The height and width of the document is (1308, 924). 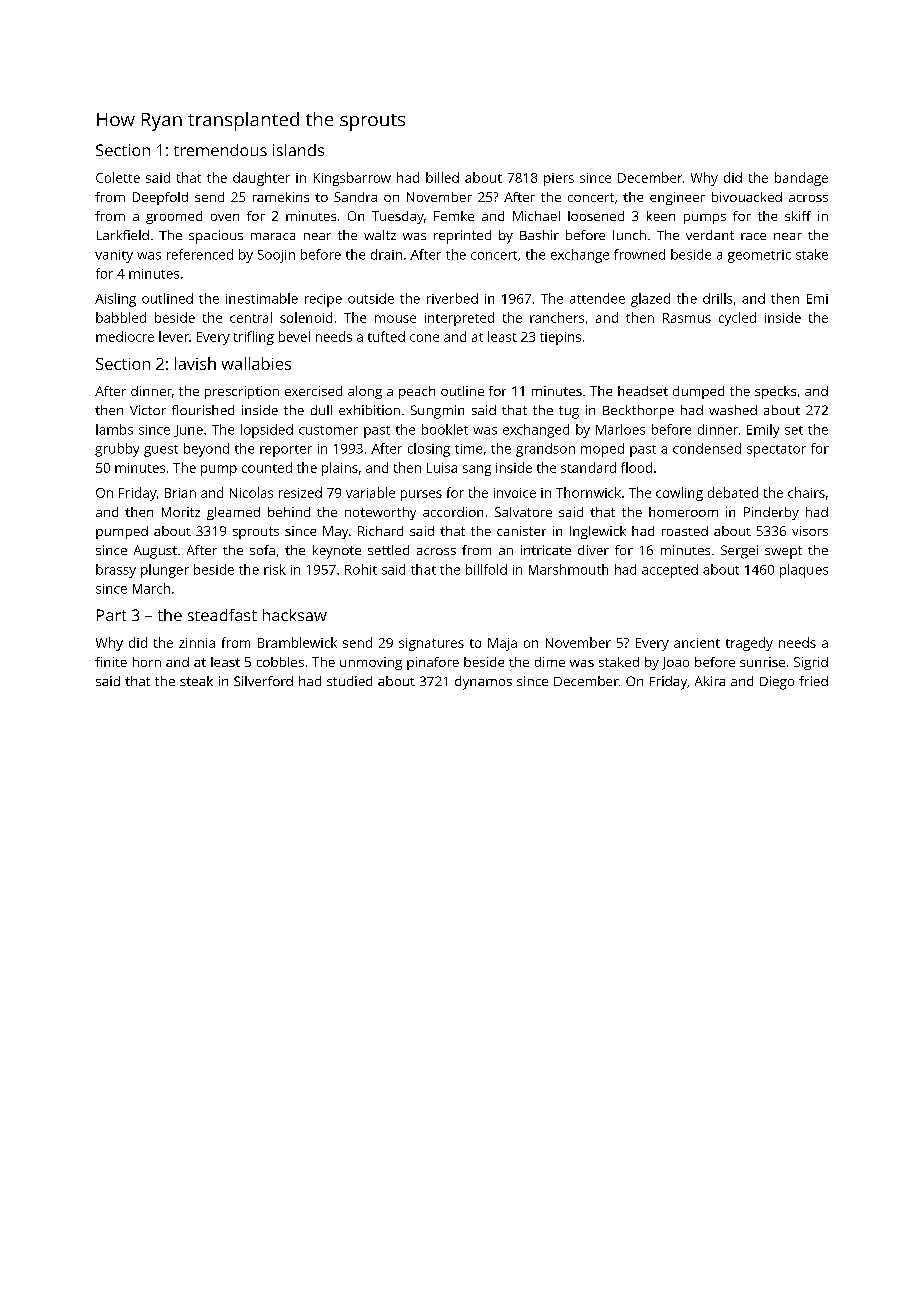 I want to click on standard, so click(x=588, y=467).
